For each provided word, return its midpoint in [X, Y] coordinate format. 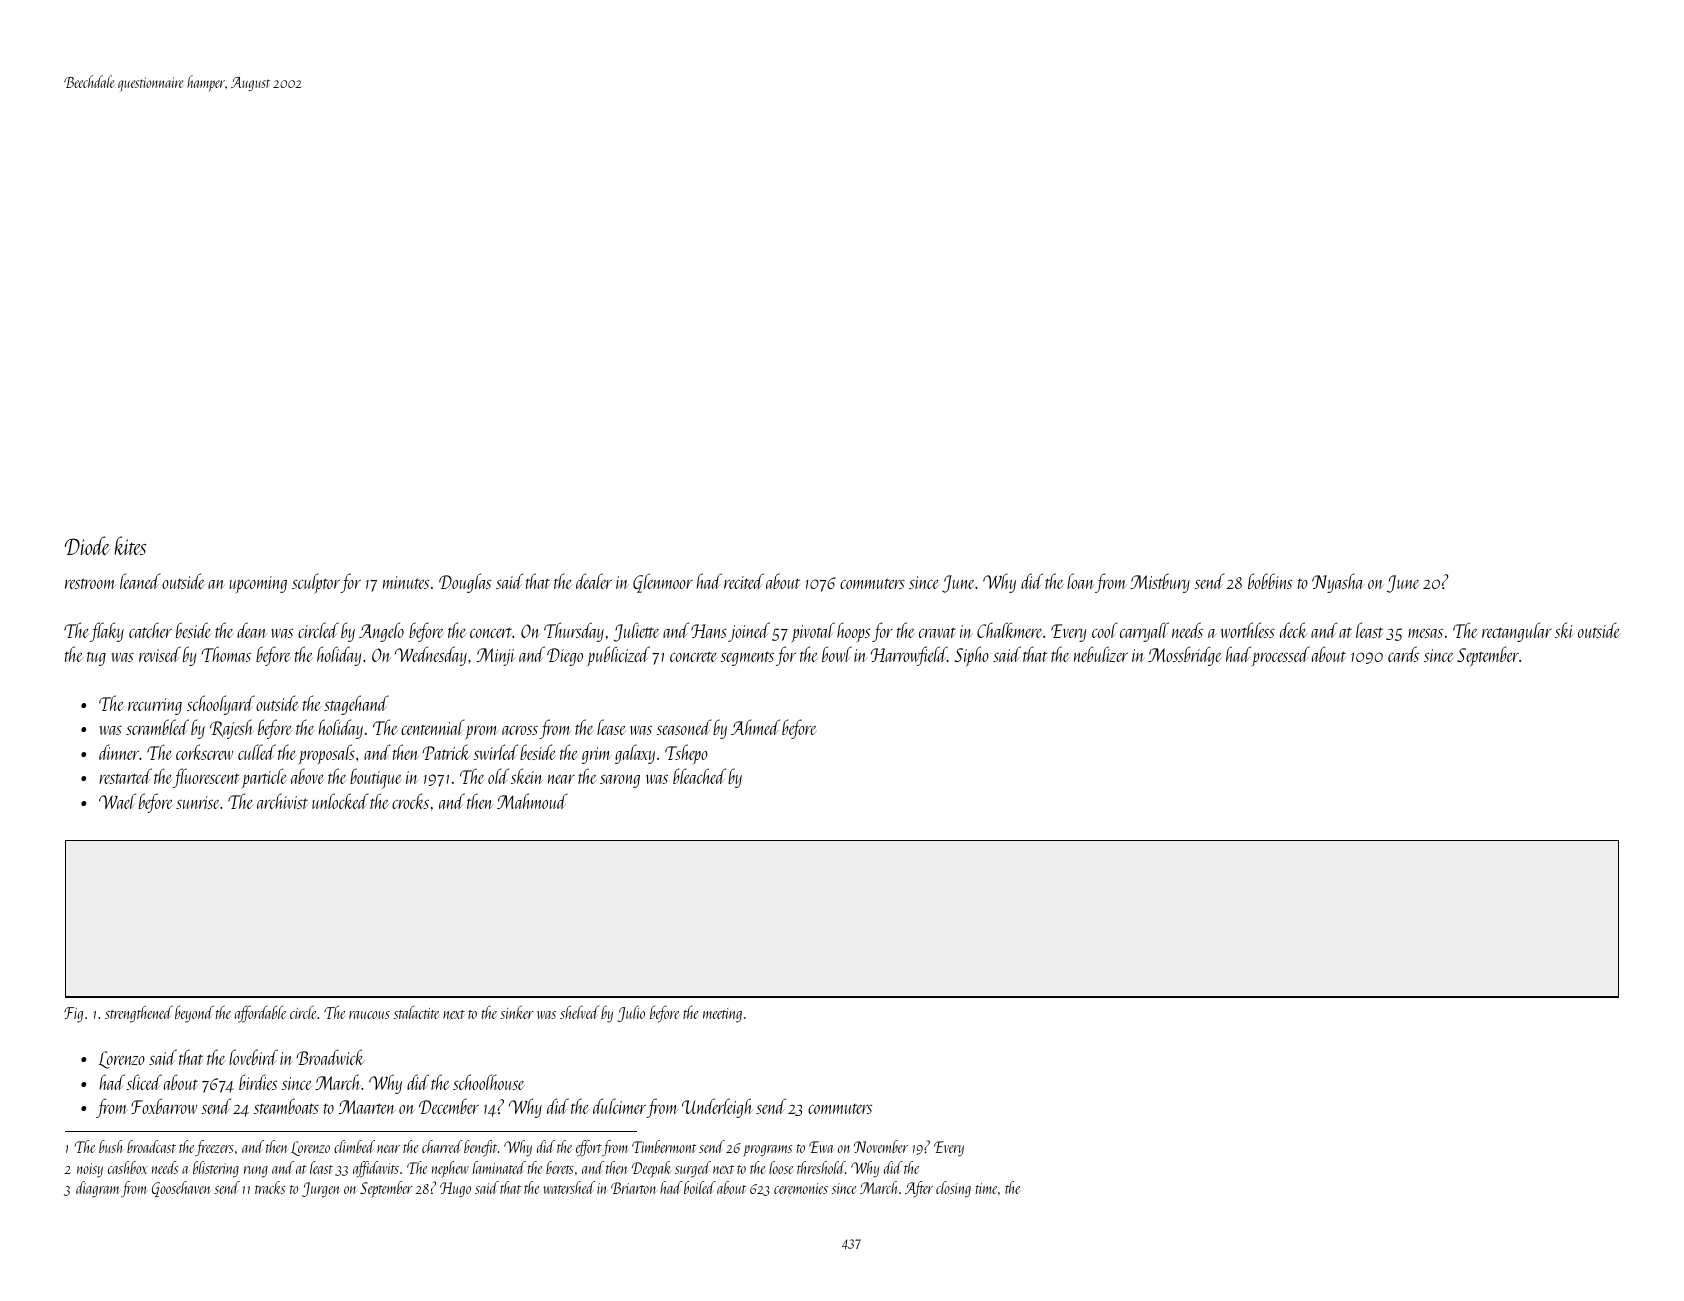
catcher [150, 630]
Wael [117, 801]
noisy [90, 1170]
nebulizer [1101, 654]
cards [1403, 654]
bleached [699, 776]
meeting [722, 1015]
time [987, 1188]
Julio [631, 1013]
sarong [620, 781]
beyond [194, 1014]
